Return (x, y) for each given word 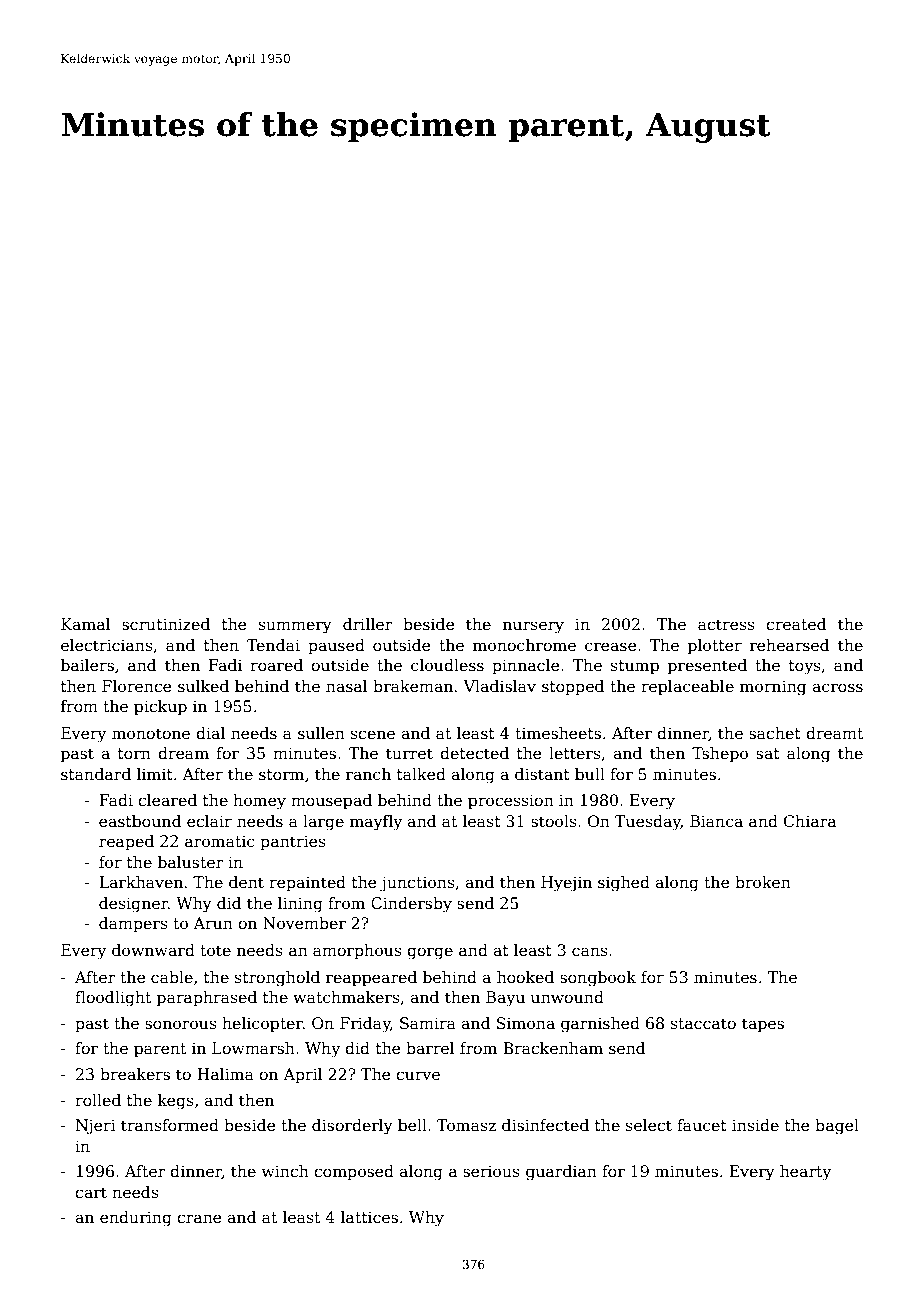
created (796, 624)
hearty (805, 1173)
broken (763, 882)
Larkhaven (141, 882)
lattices (369, 1217)
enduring (136, 1219)
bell (412, 1125)
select (649, 1125)
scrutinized (166, 624)
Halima (225, 1074)
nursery (533, 627)
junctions (417, 884)
